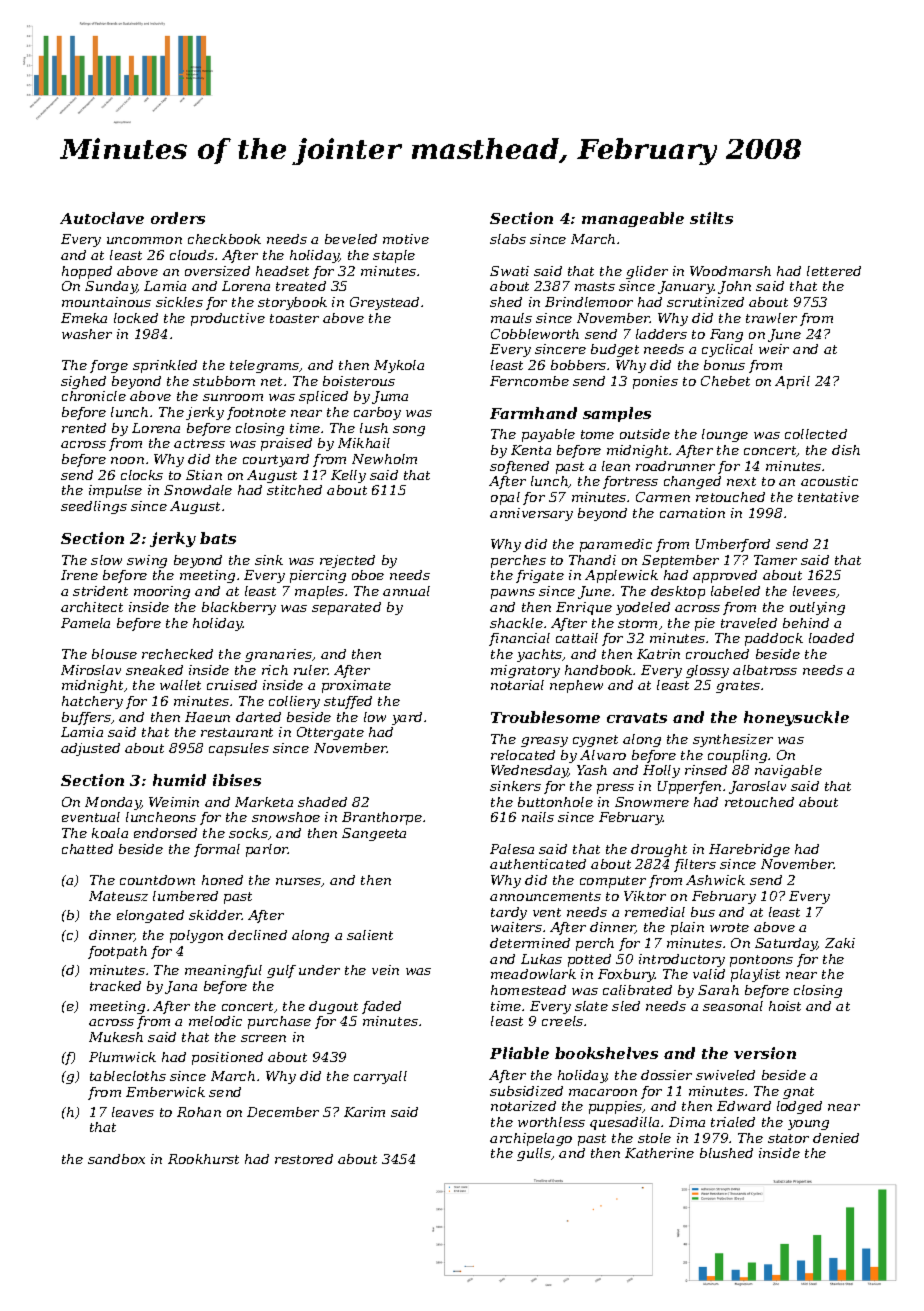 The image size is (924, 1311). Describe the element at coordinates (578, 365) in the screenshot. I see `bobbers` at that location.
